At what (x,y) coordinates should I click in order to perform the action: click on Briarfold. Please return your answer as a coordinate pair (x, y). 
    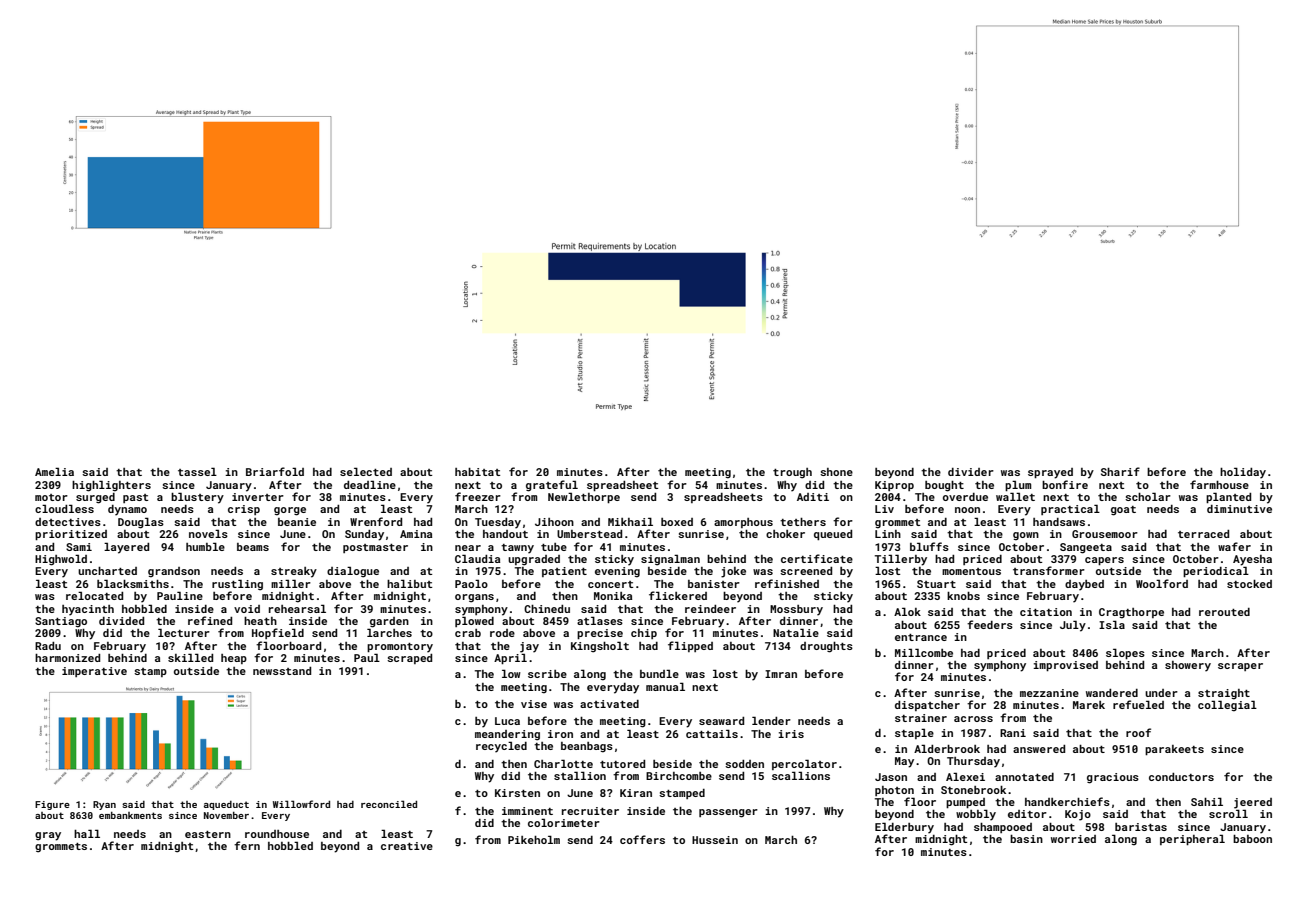
    Looking at the image, I should click on (275, 471).
